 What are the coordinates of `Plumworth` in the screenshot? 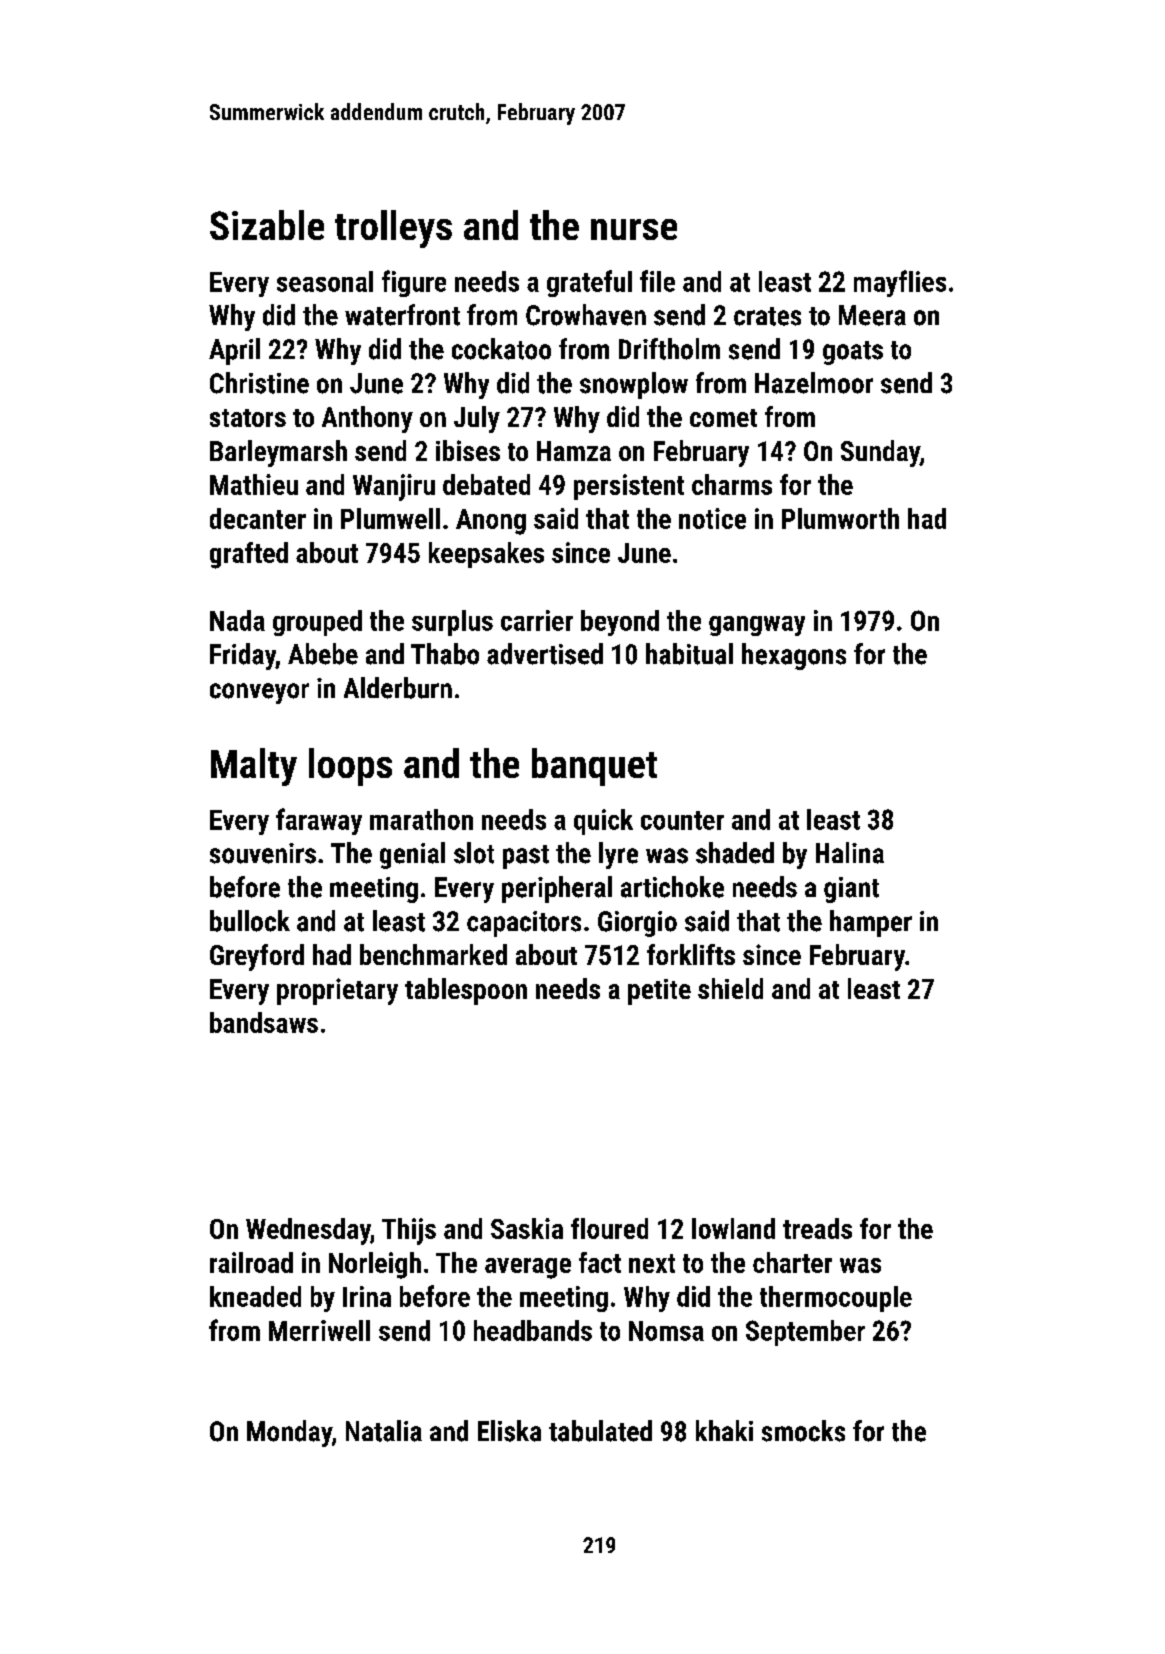 It's located at (840, 518).
